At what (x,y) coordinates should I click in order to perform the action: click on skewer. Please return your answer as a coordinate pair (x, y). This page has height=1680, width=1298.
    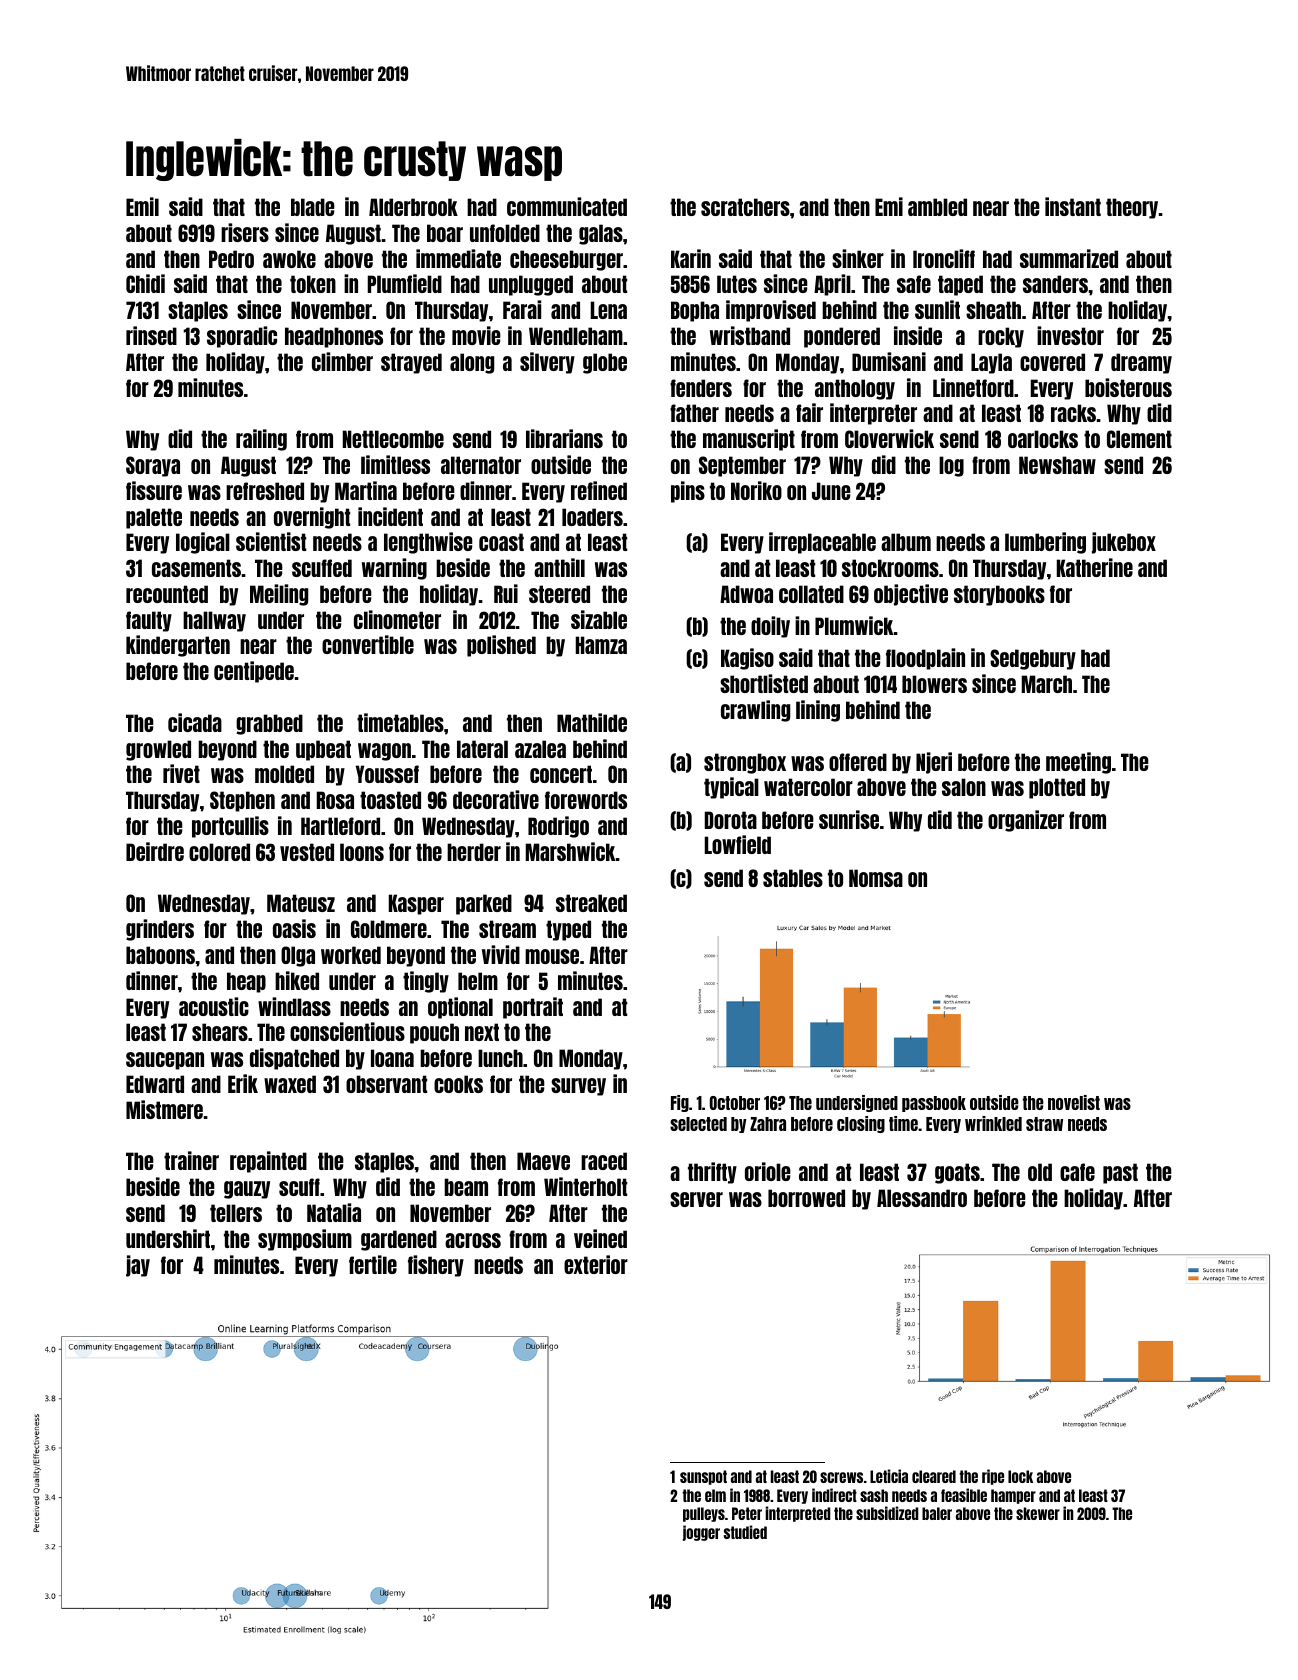
    Looking at the image, I should click on (1038, 1513).
